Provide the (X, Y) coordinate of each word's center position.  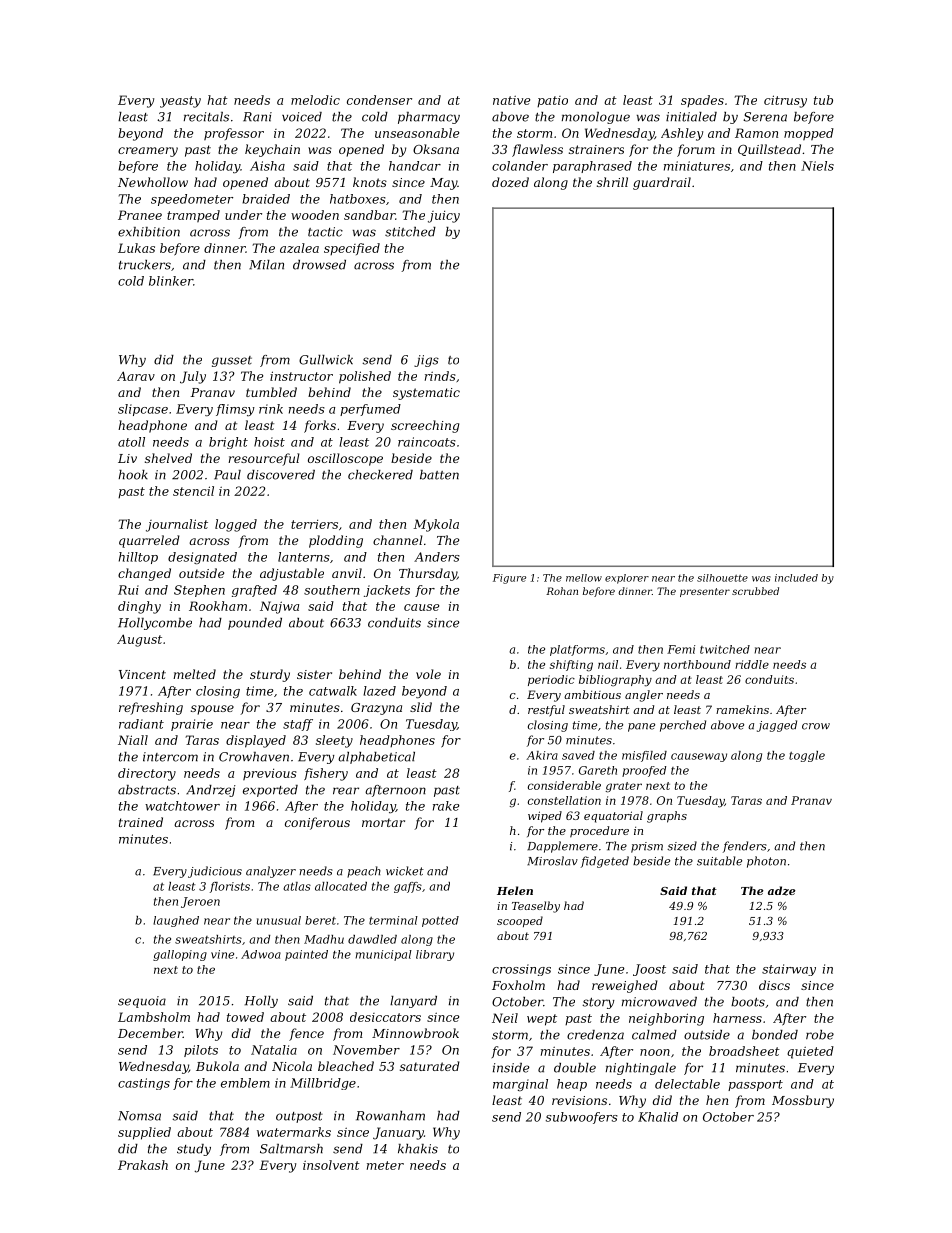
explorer (627, 579)
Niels (817, 166)
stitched (410, 232)
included (796, 578)
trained (141, 822)
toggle (807, 756)
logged (236, 525)
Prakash (143, 1165)
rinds (440, 376)
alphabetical (376, 758)
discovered (281, 475)
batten (439, 475)
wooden (315, 215)
